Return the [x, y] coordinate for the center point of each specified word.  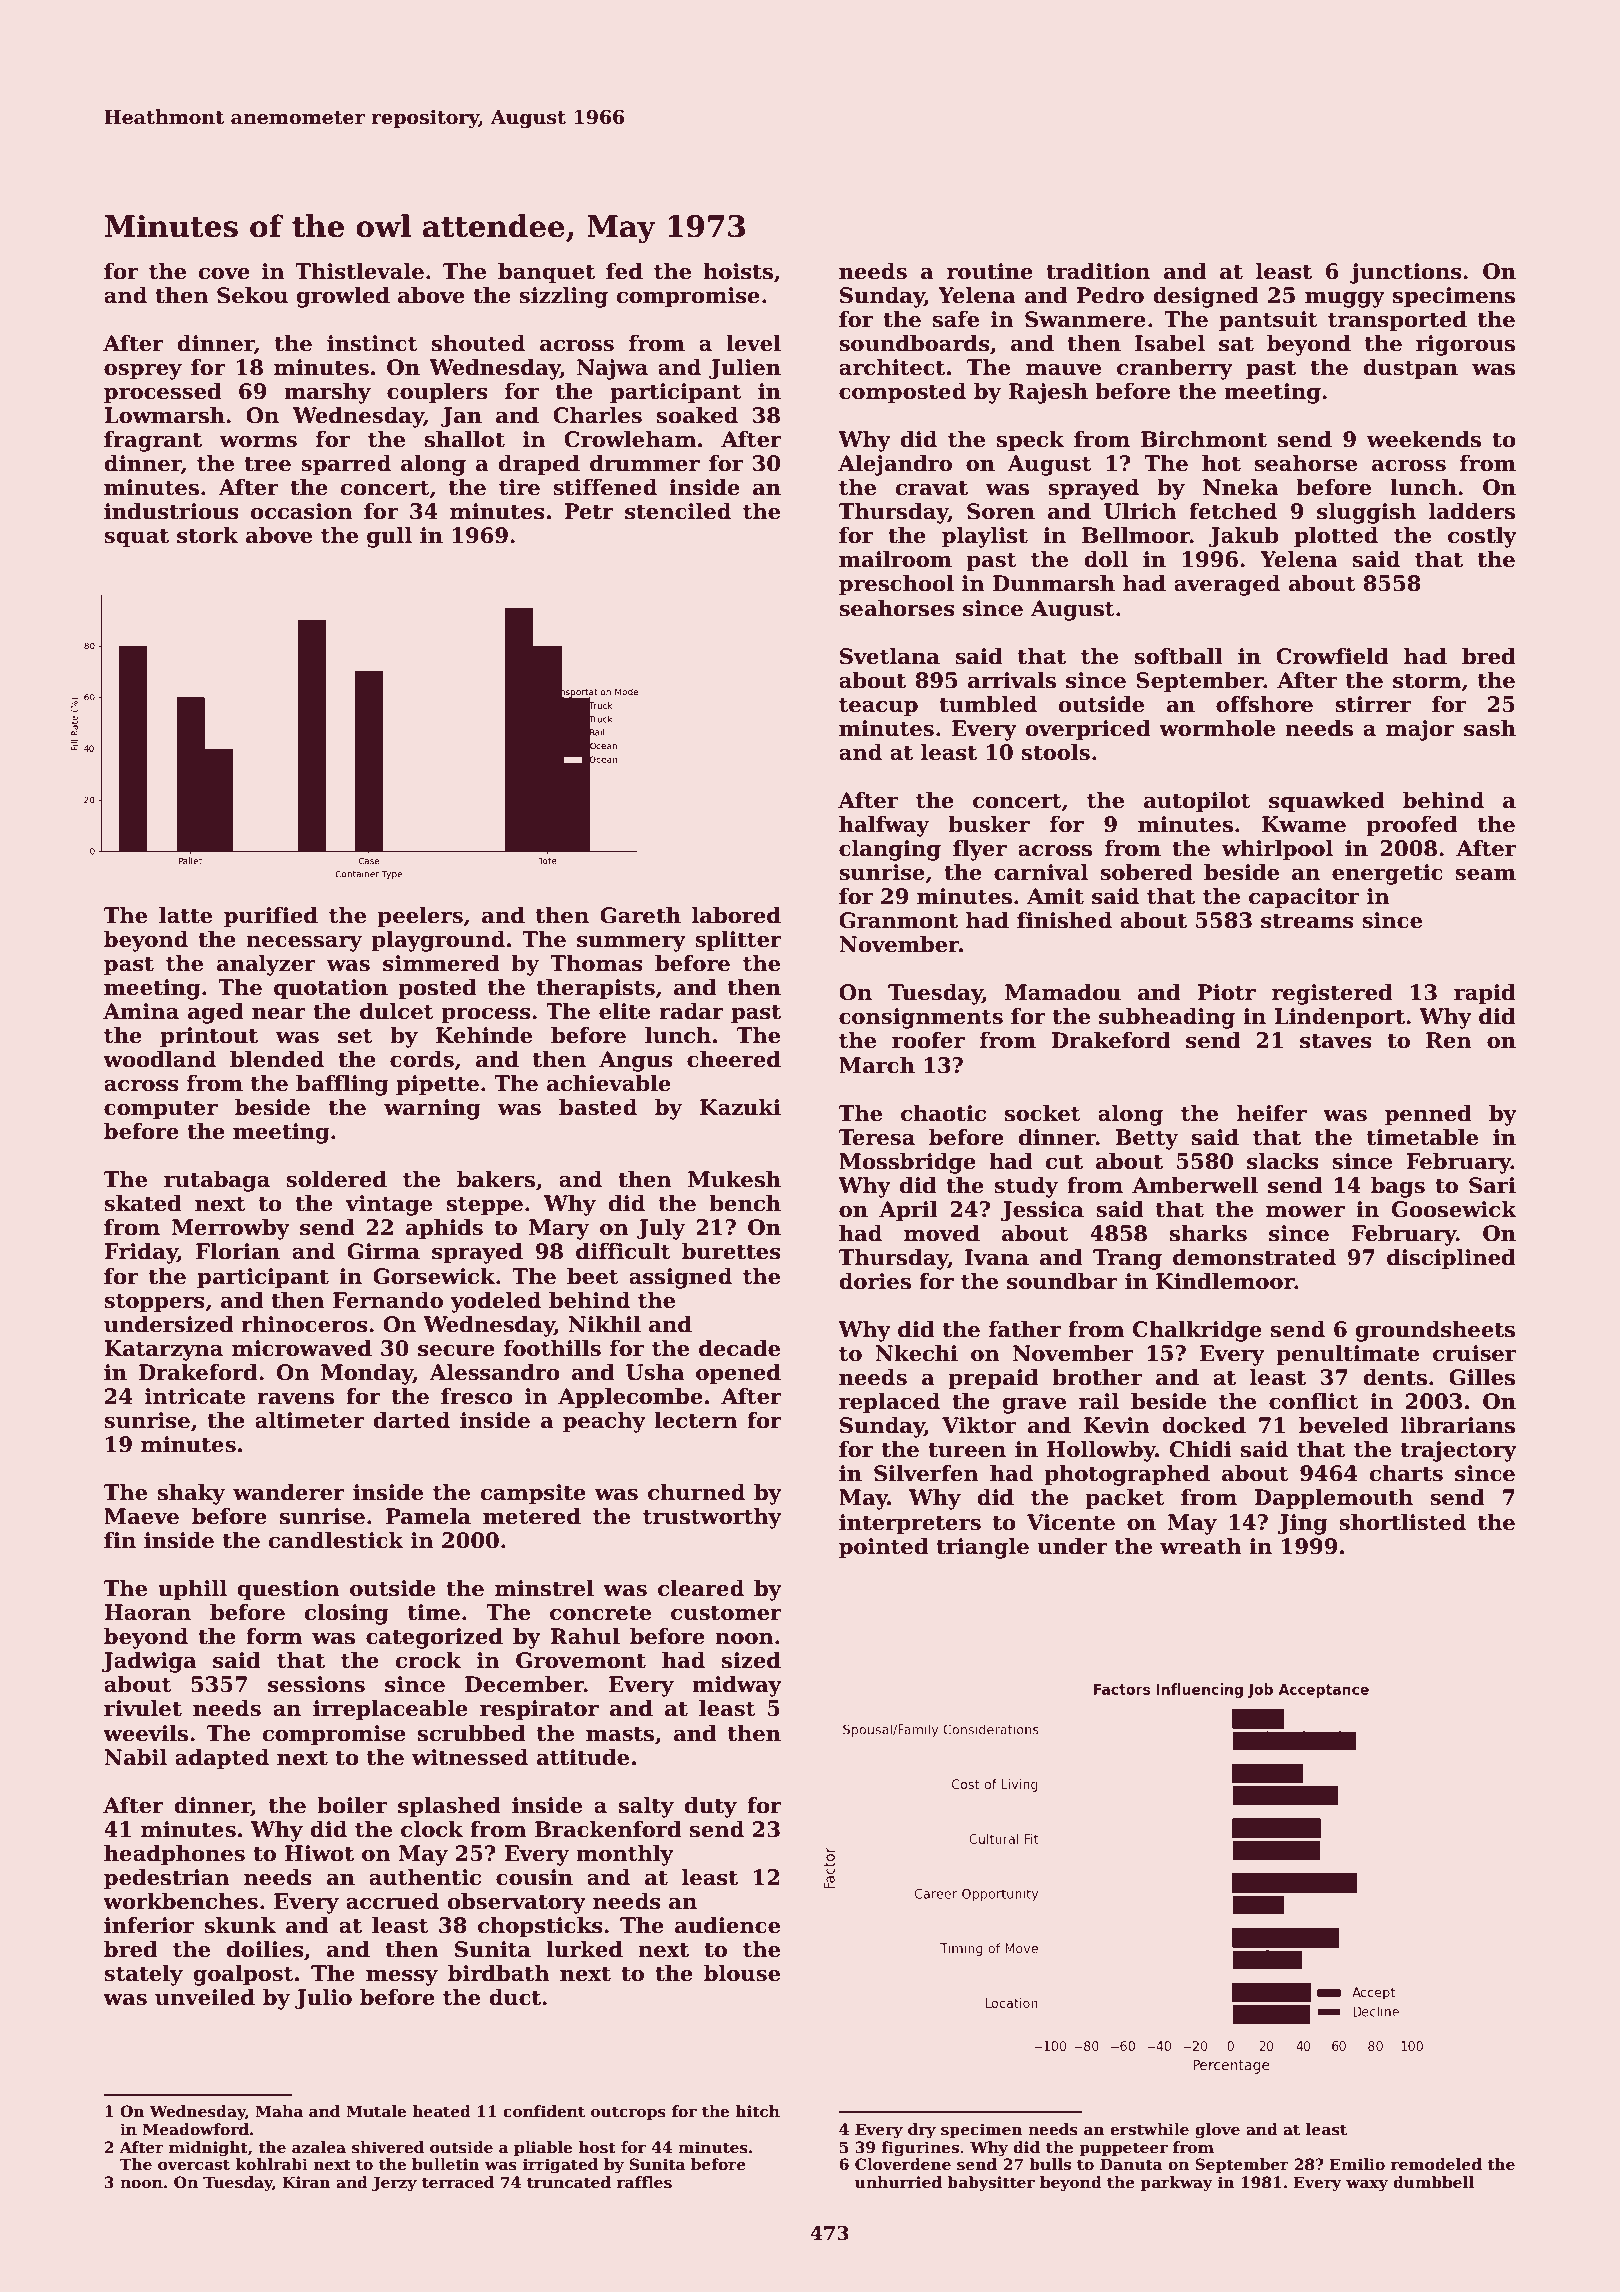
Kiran [306, 2182]
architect [892, 367]
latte [185, 915]
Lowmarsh [164, 415]
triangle [982, 1548]
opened [738, 1374]
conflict [1314, 1401]
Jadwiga [149, 1662]
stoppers [154, 1303]
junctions [1406, 273]
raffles [644, 2182]
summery [631, 944]
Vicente [1071, 1522]
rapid [1485, 994]
